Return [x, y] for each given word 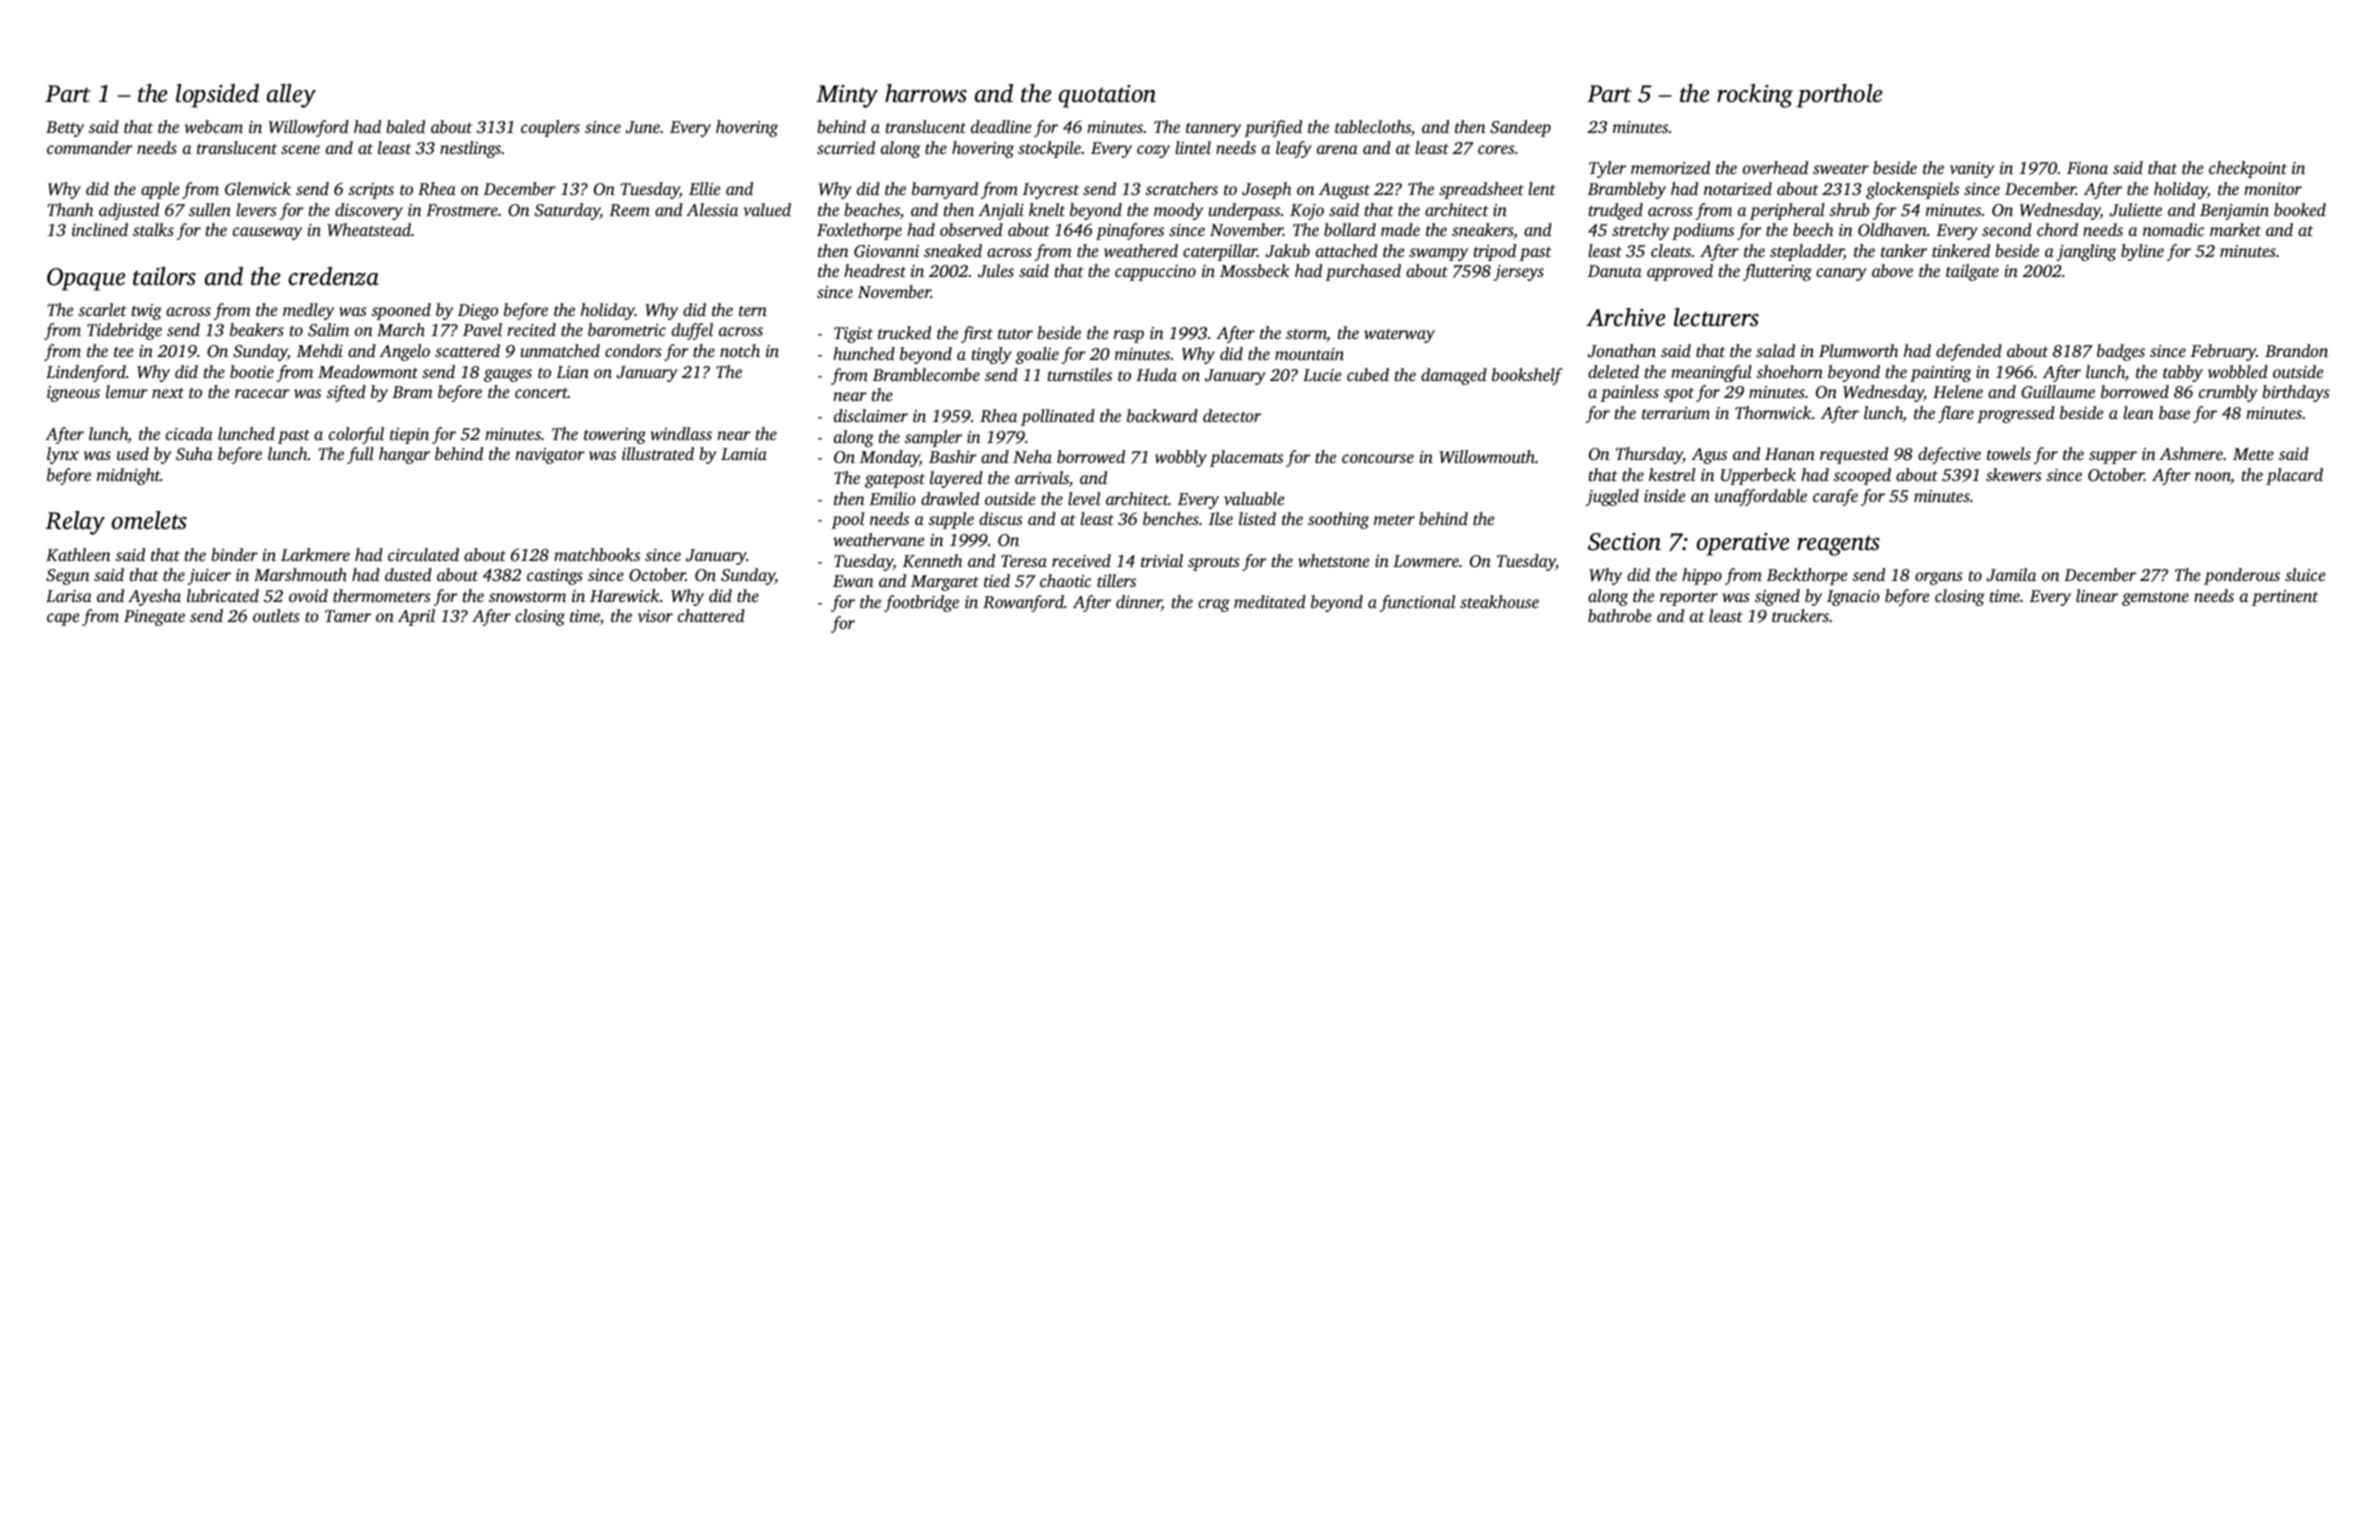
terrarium [1676, 413]
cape [63, 619]
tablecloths [1373, 126]
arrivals [1042, 477]
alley [291, 96]
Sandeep [1520, 128]
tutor [1015, 334]
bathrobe [1619, 615]
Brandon [2296, 350]
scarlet [102, 309]
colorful [356, 435]
